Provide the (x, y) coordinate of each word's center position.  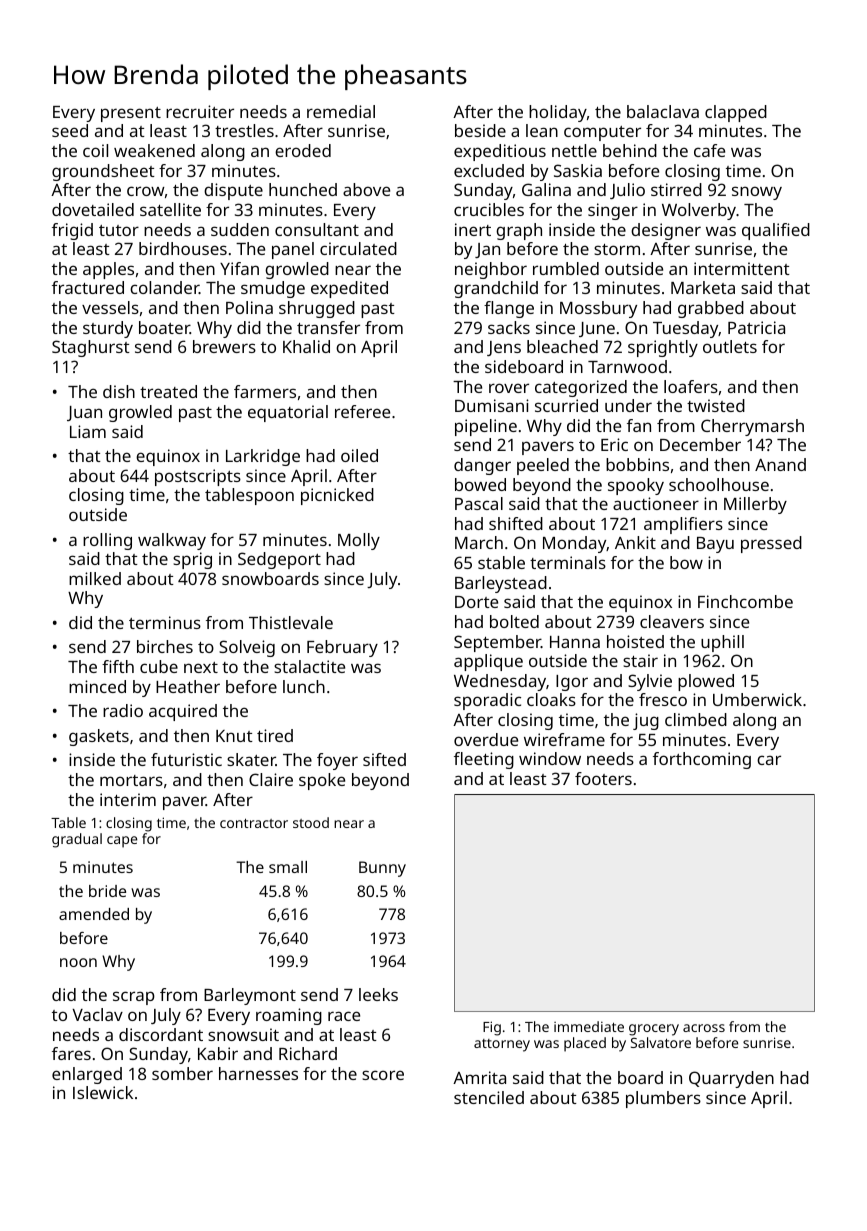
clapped (736, 113)
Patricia (756, 327)
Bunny (382, 869)
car (769, 760)
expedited (349, 289)
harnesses (258, 1073)
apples (108, 270)
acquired (183, 712)
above (366, 189)
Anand (780, 464)
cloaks (551, 699)
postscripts (198, 477)
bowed (480, 484)
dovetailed (93, 209)
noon (78, 962)
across (704, 1028)
